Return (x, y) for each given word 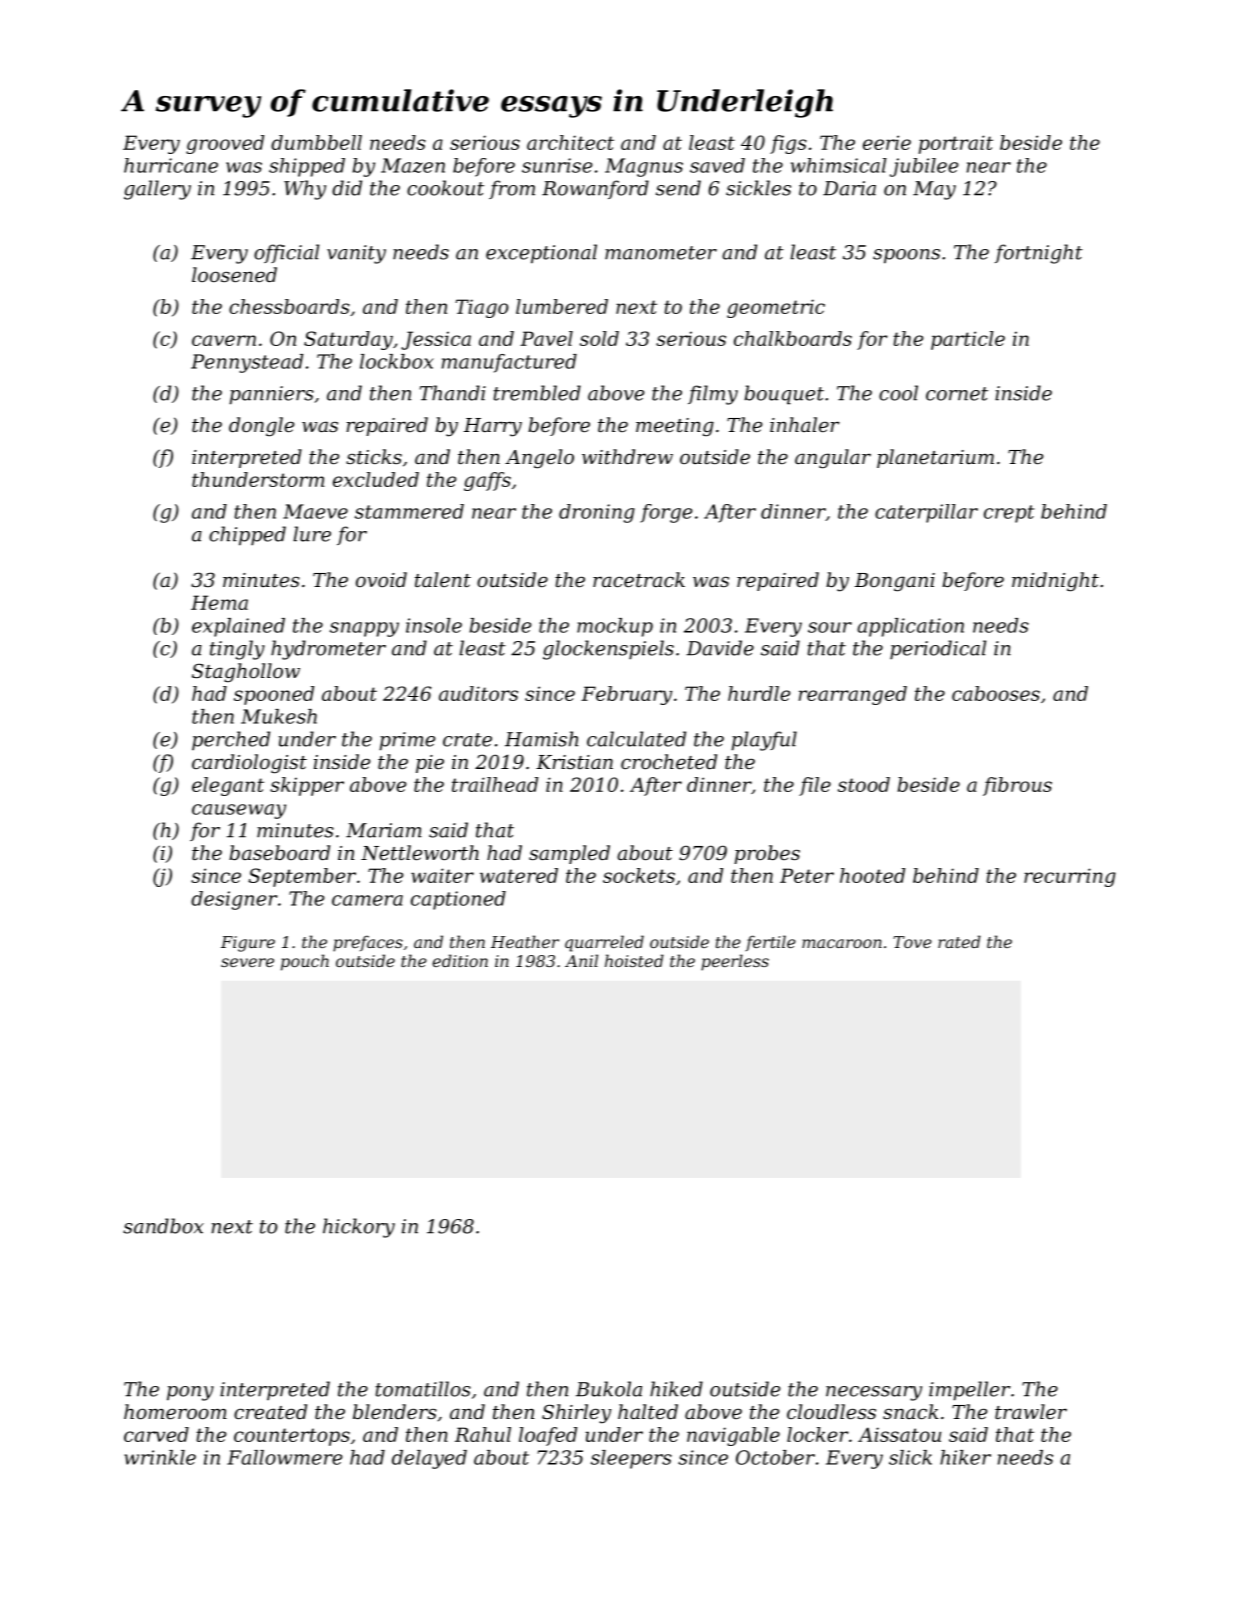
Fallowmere (284, 1457)
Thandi (453, 393)
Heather (525, 941)
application (910, 627)
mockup (615, 627)
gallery (157, 190)
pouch (305, 962)
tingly (237, 650)
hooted (872, 875)
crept (1009, 514)
